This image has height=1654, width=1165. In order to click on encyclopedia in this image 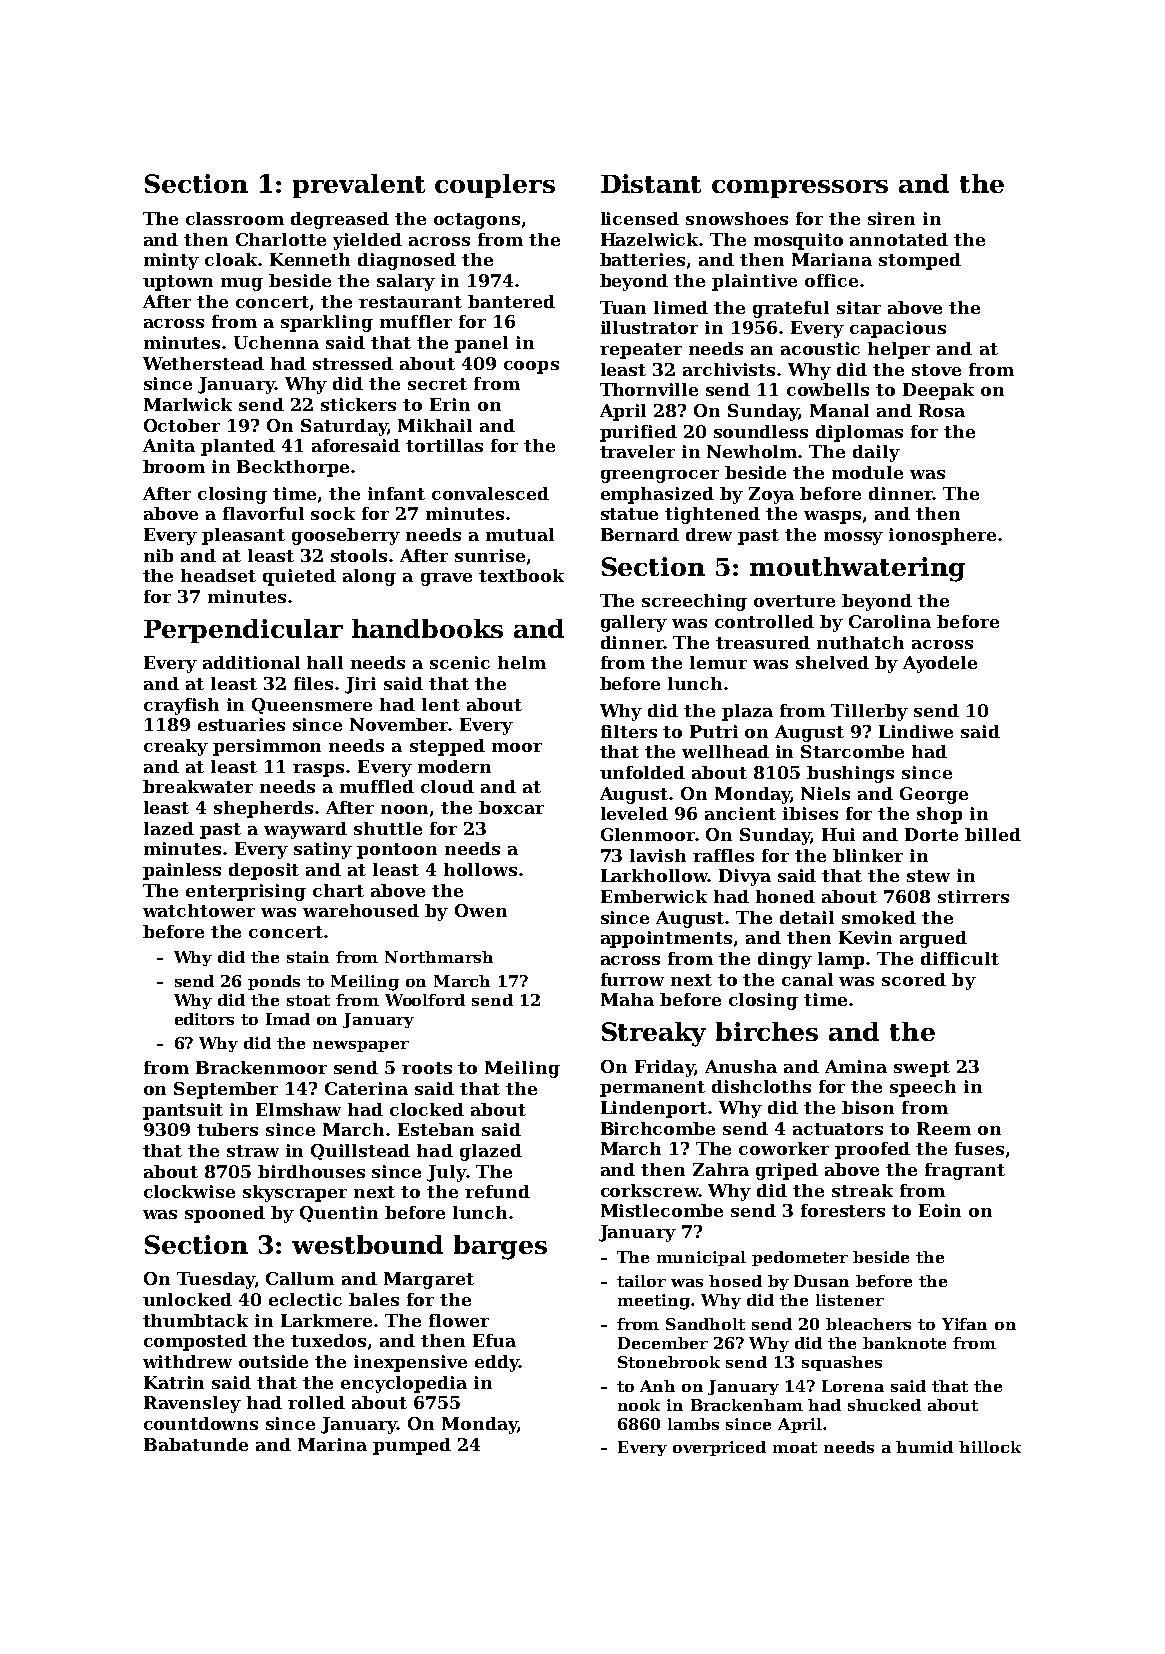, I will do `click(404, 1384)`.
